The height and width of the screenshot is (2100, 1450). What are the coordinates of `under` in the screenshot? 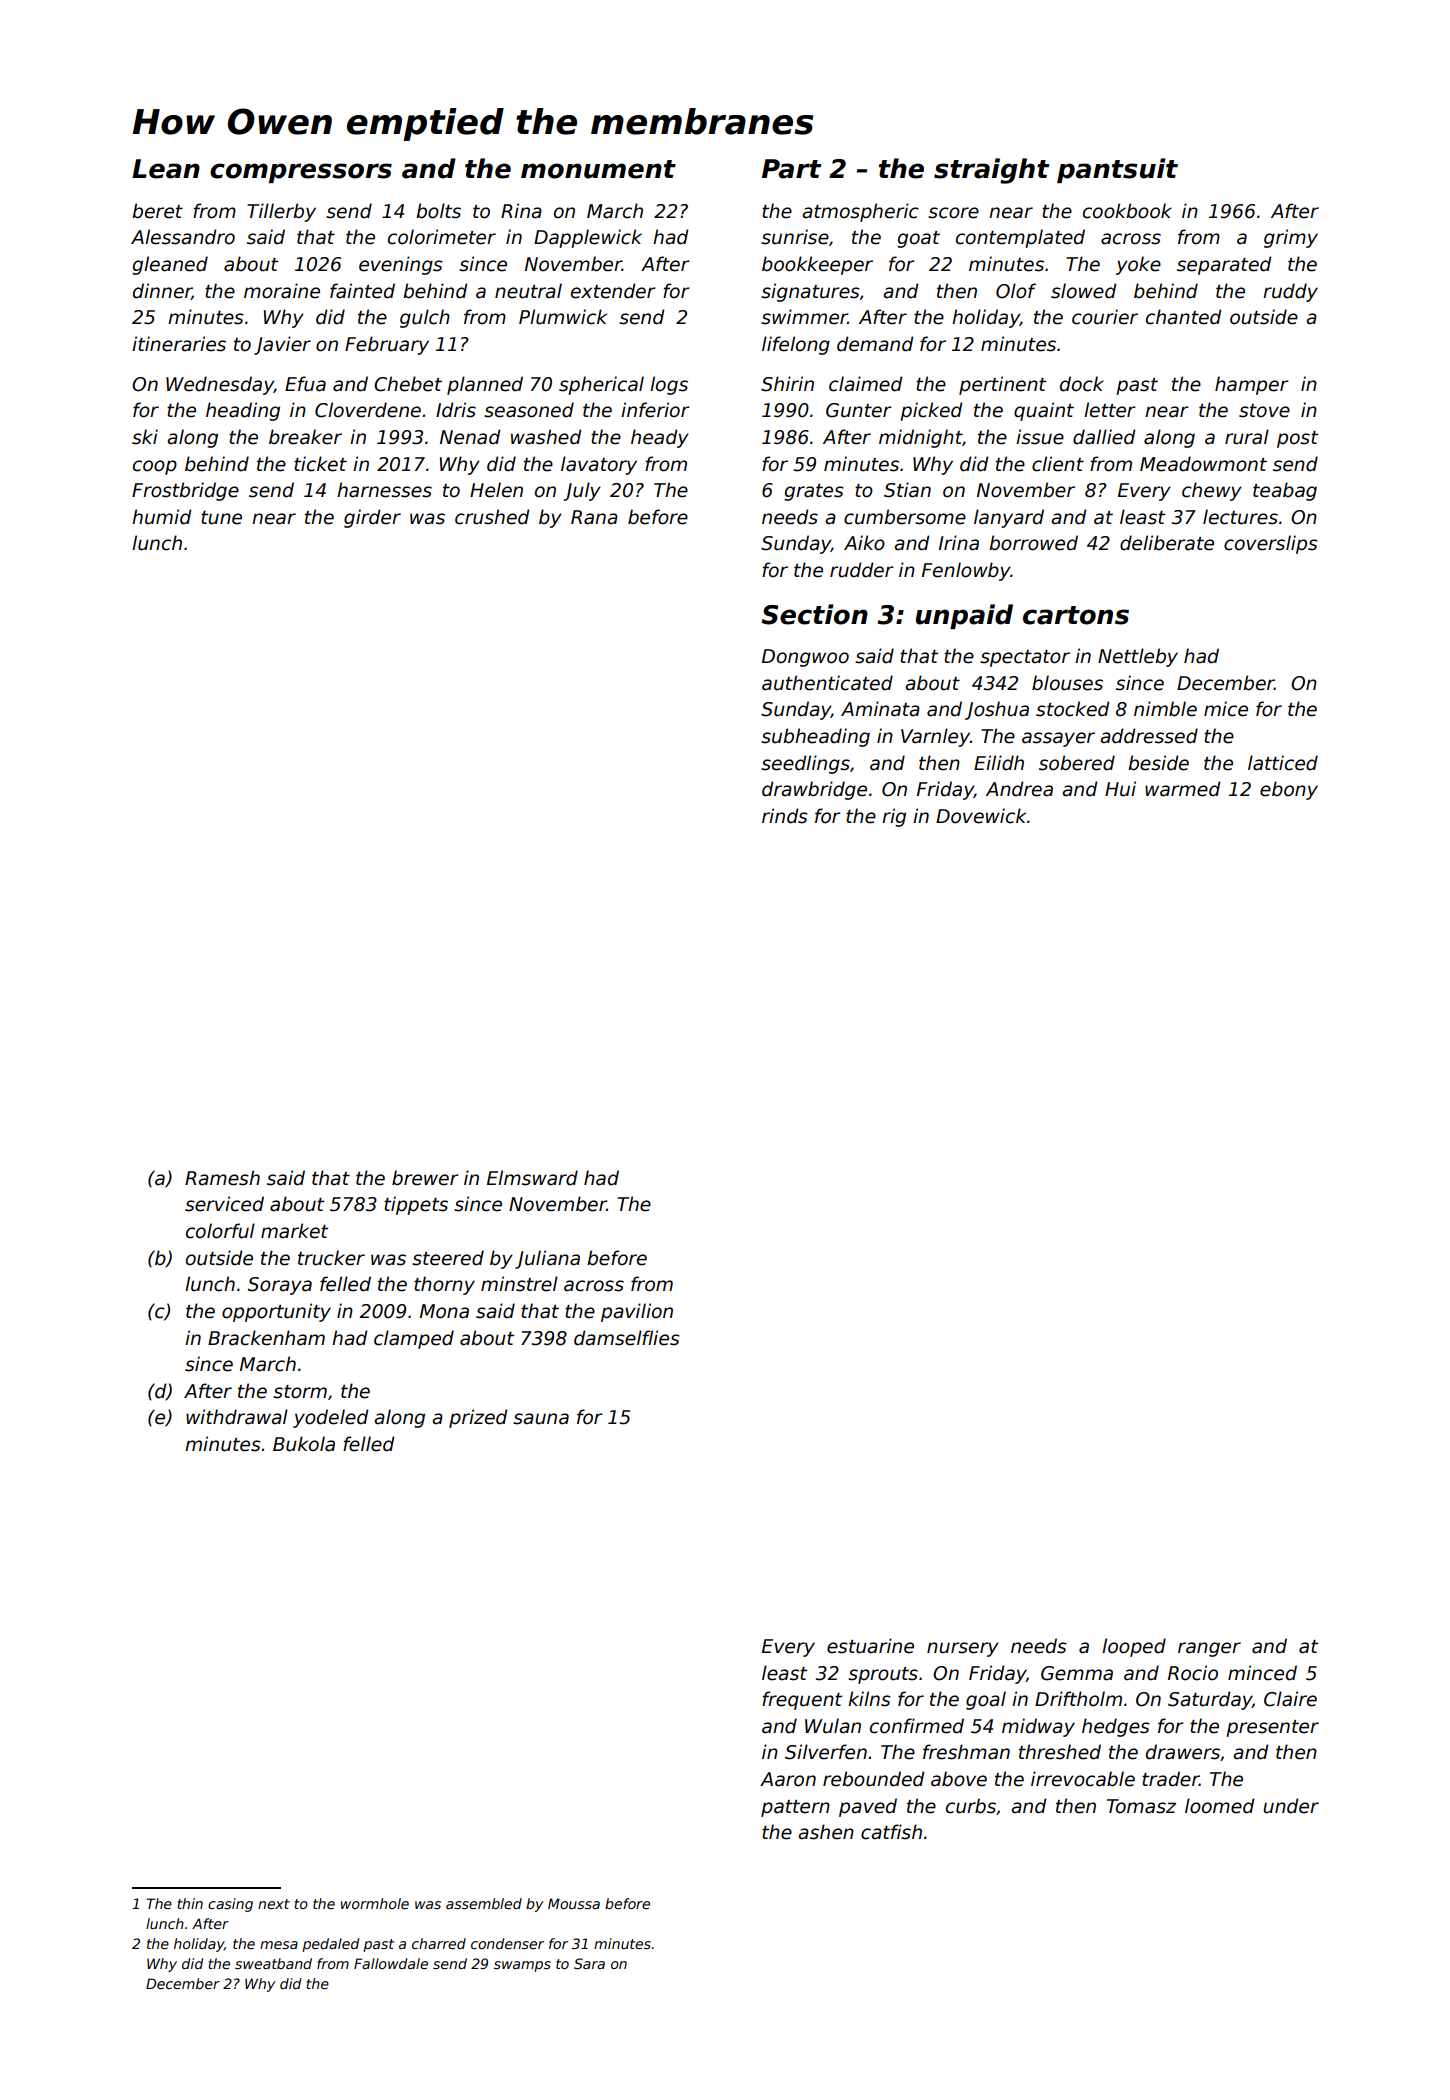 It's located at (1291, 1806).
